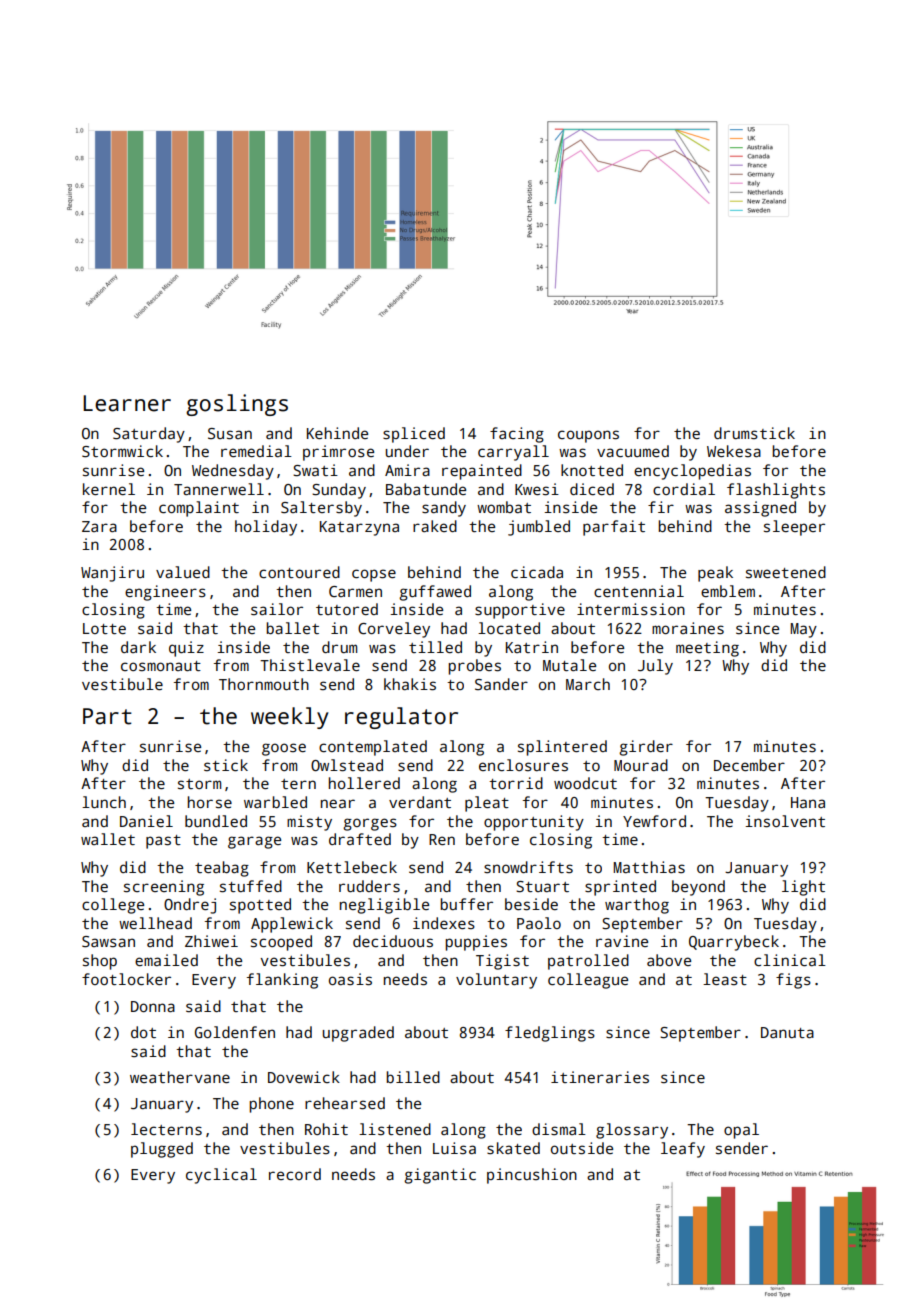  I want to click on coupons, so click(588, 436).
